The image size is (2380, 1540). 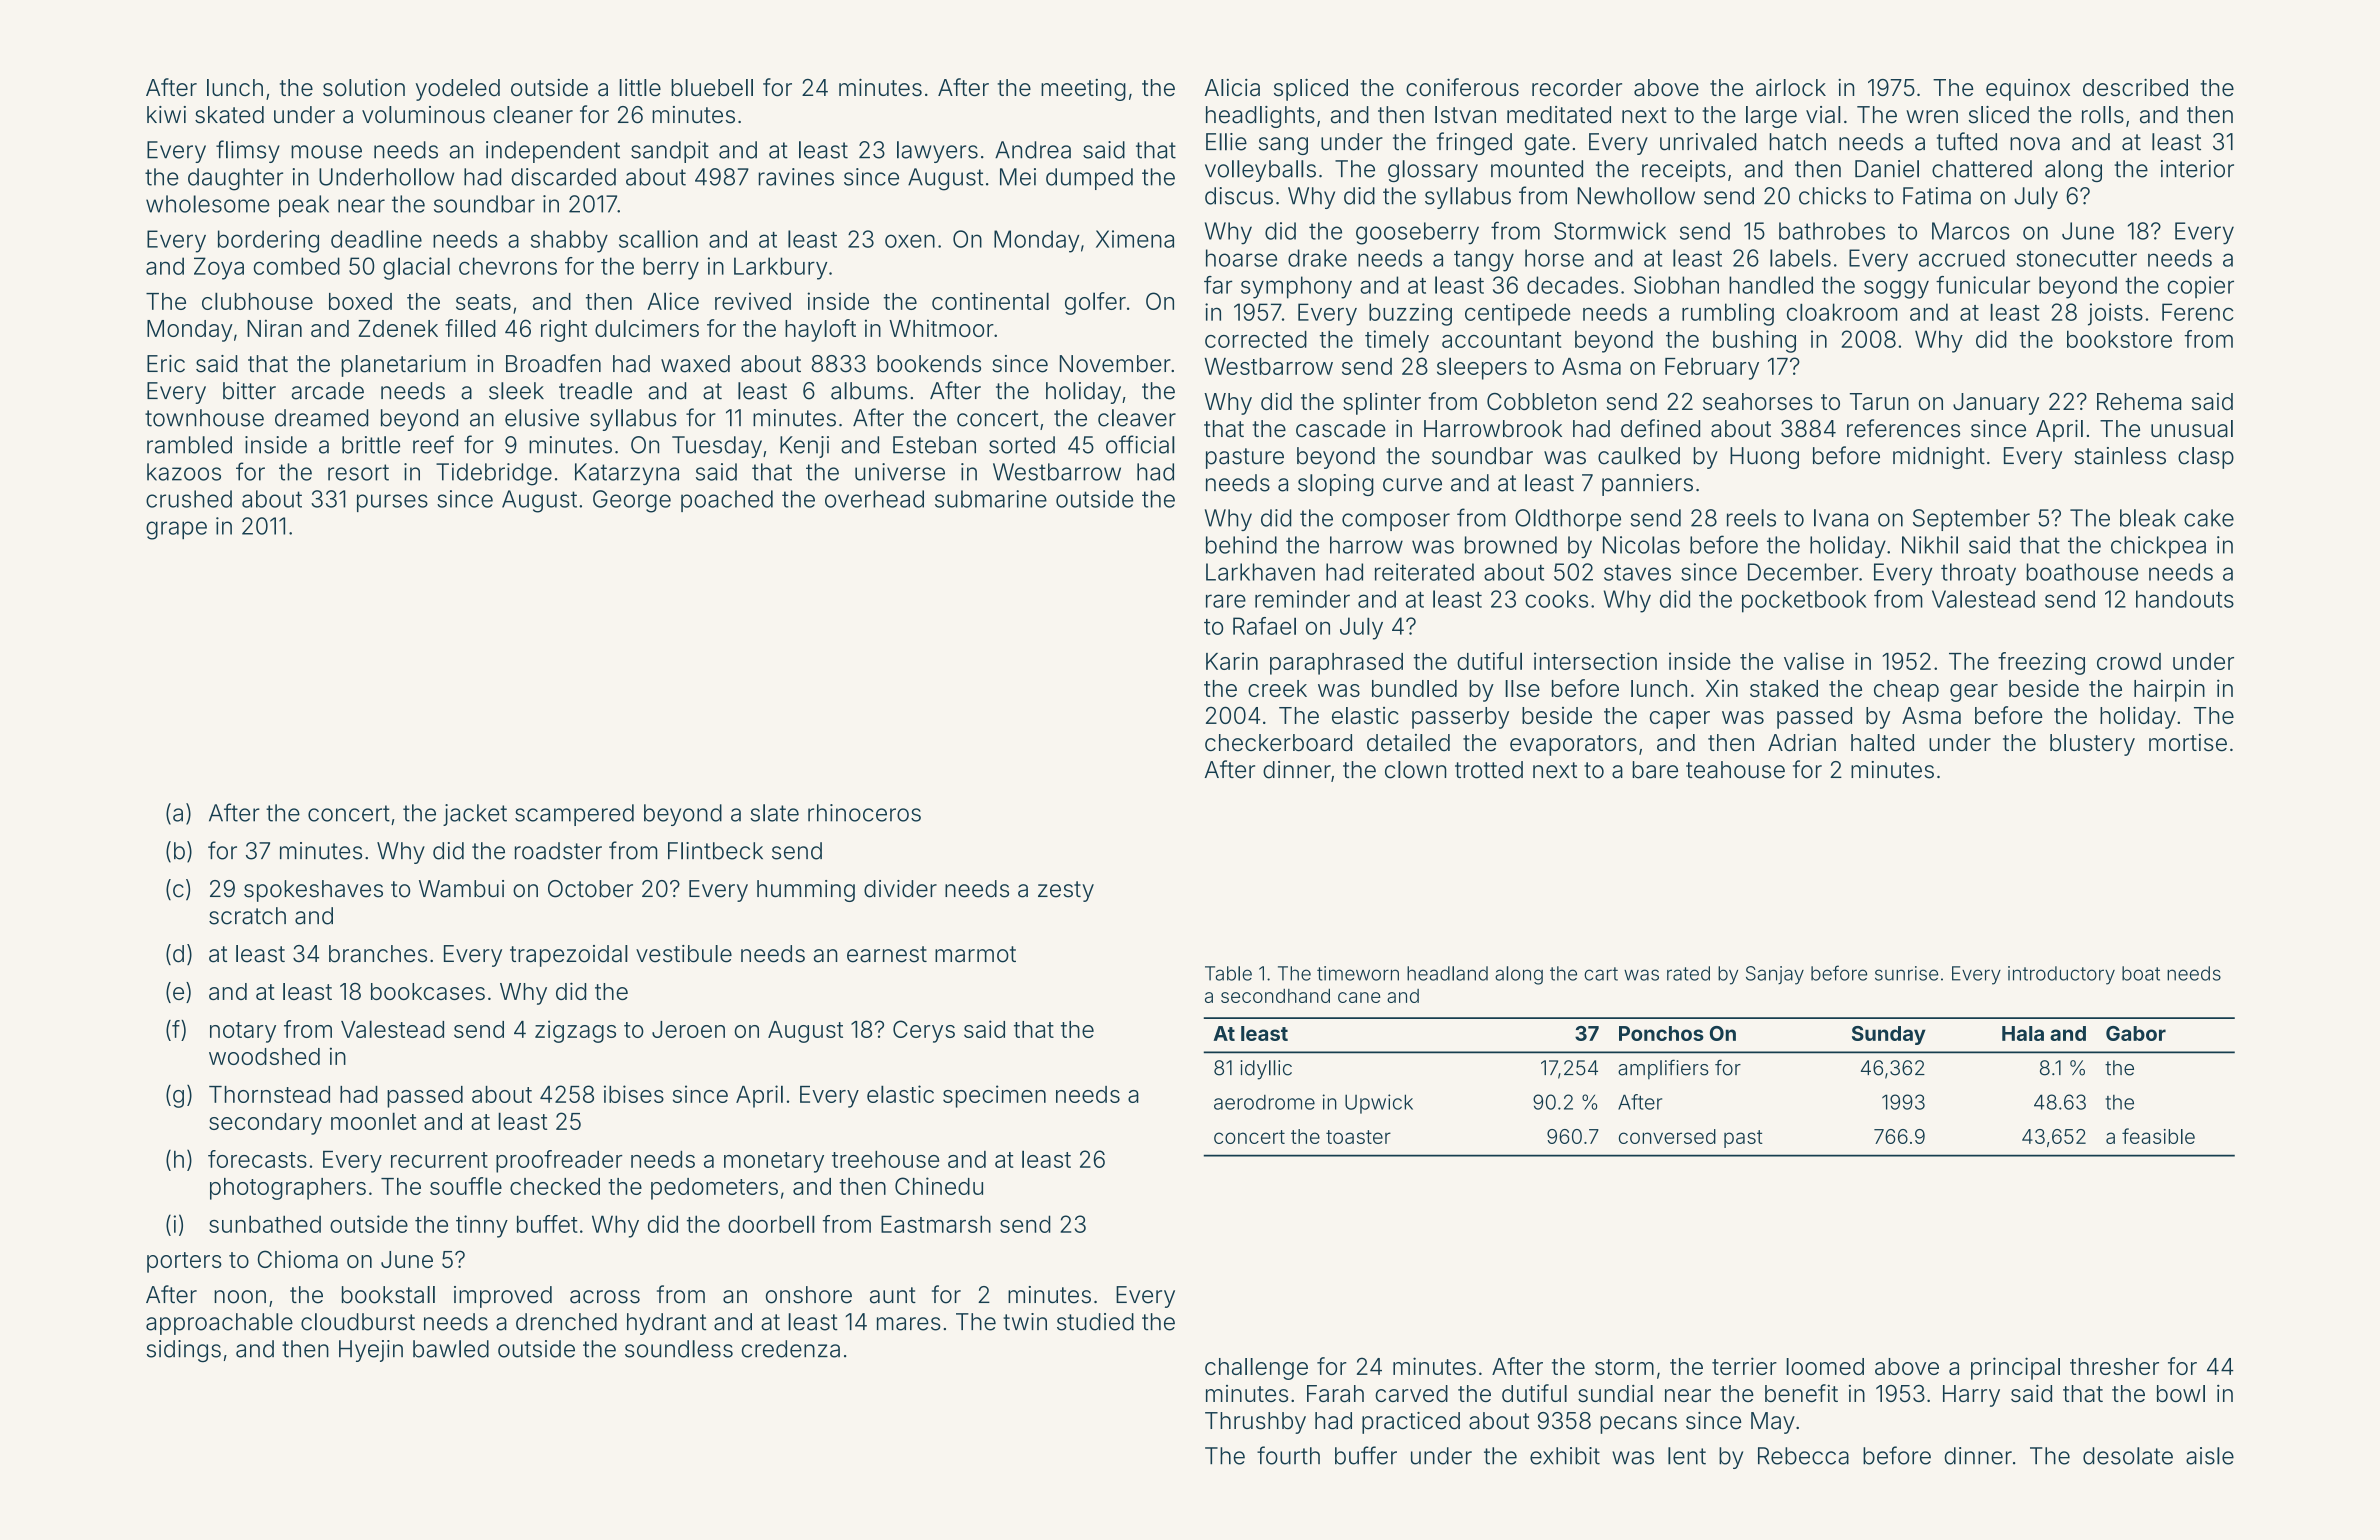 What do you see at coordinates (1089, 179) in the image?
I see `dumped` at bounding box center [1089, 179].
